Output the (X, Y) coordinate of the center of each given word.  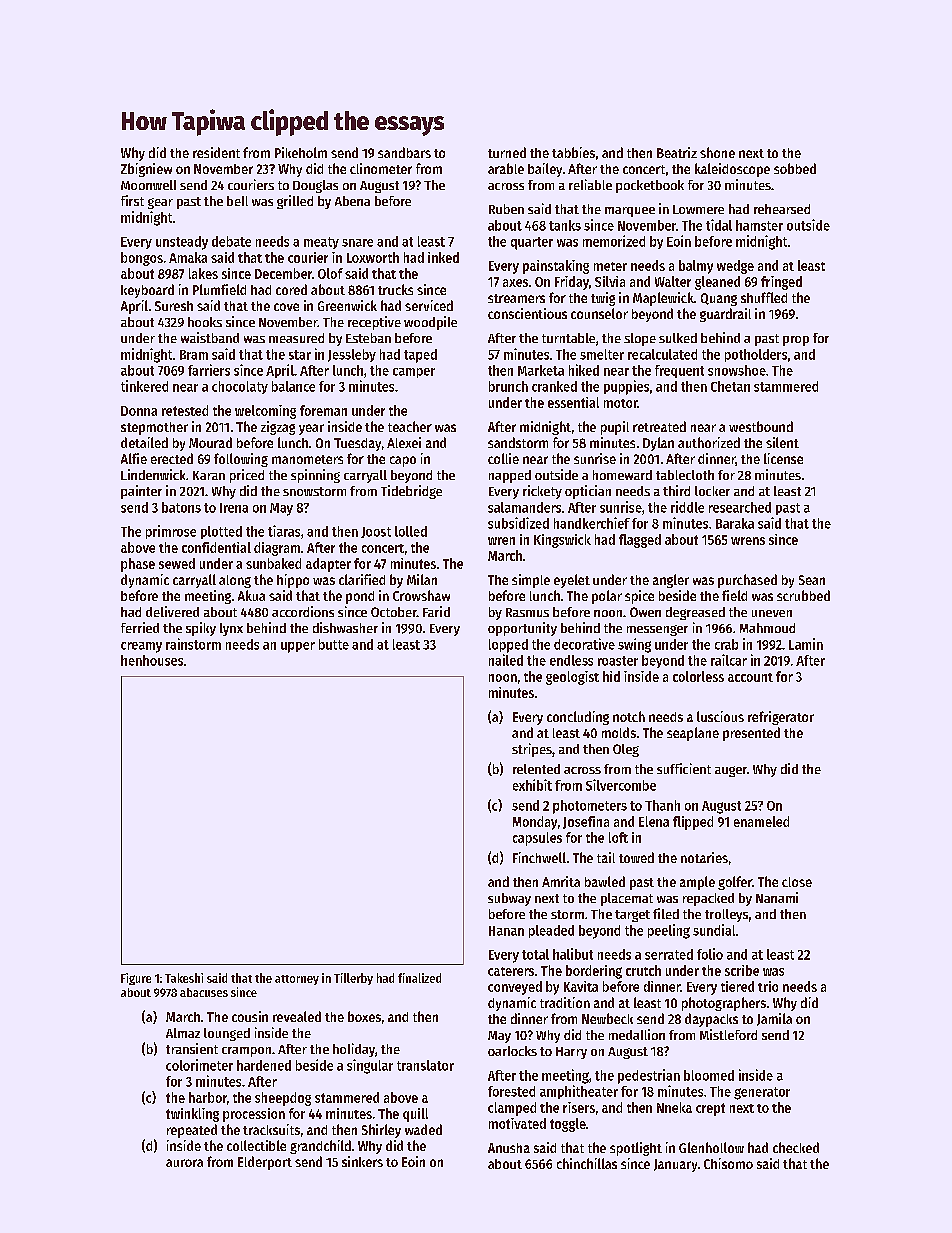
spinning (315, 476)
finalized (419, 978)
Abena (352, 201)
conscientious (527, 313)
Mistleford (728, 1034)
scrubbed (803, 595)
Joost (376, 532)
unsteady (182, 243)
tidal (719, 225)
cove (286, 307)
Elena (654, 821)
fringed (781, 283)
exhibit (532, 785)
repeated (192, 1131)
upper (298, 647)
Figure (136, 979)
